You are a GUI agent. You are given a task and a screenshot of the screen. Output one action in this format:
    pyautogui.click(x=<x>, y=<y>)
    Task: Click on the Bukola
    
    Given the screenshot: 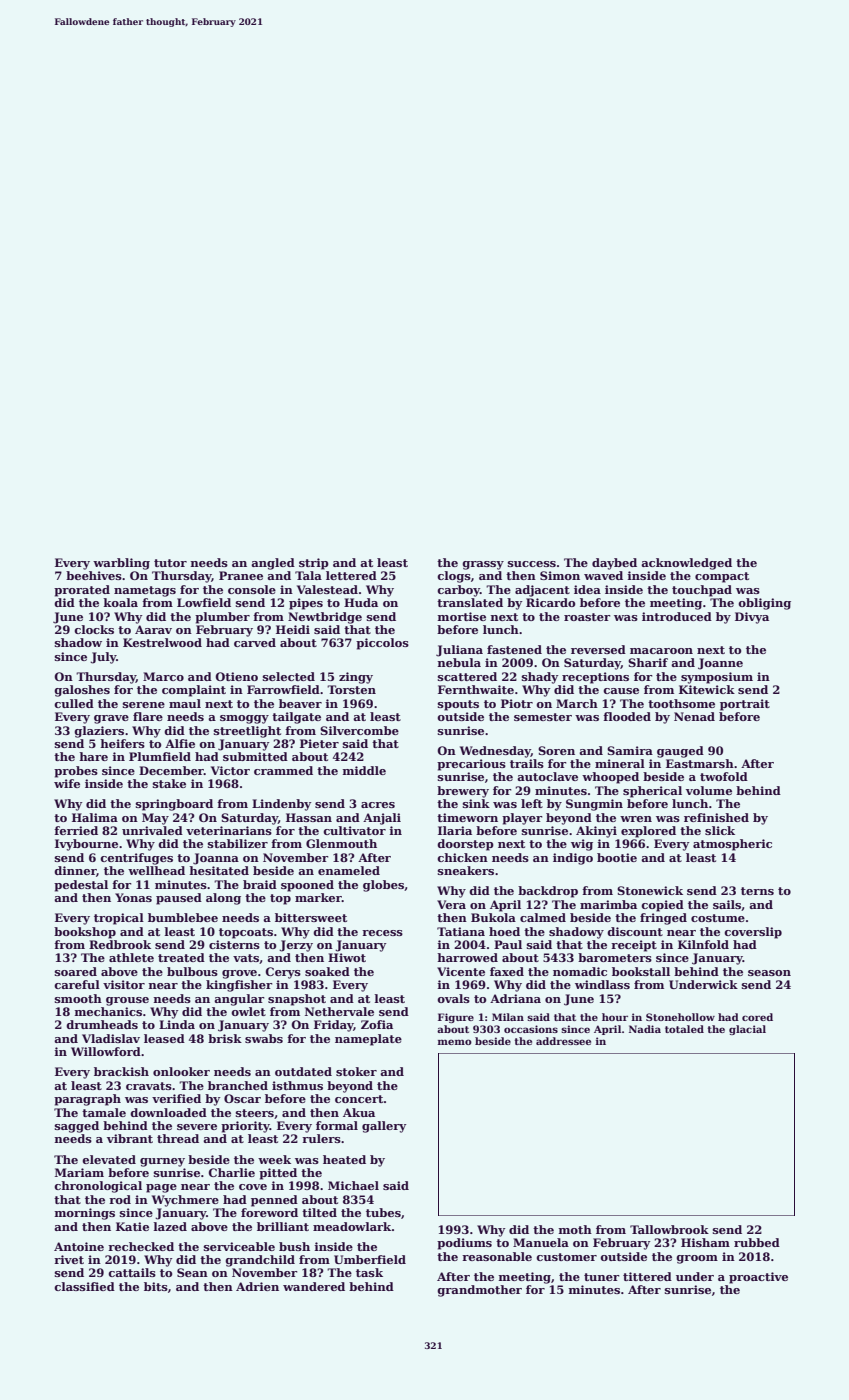 What is the action you would take?
    pyautogui.click(x=493, y=917)
